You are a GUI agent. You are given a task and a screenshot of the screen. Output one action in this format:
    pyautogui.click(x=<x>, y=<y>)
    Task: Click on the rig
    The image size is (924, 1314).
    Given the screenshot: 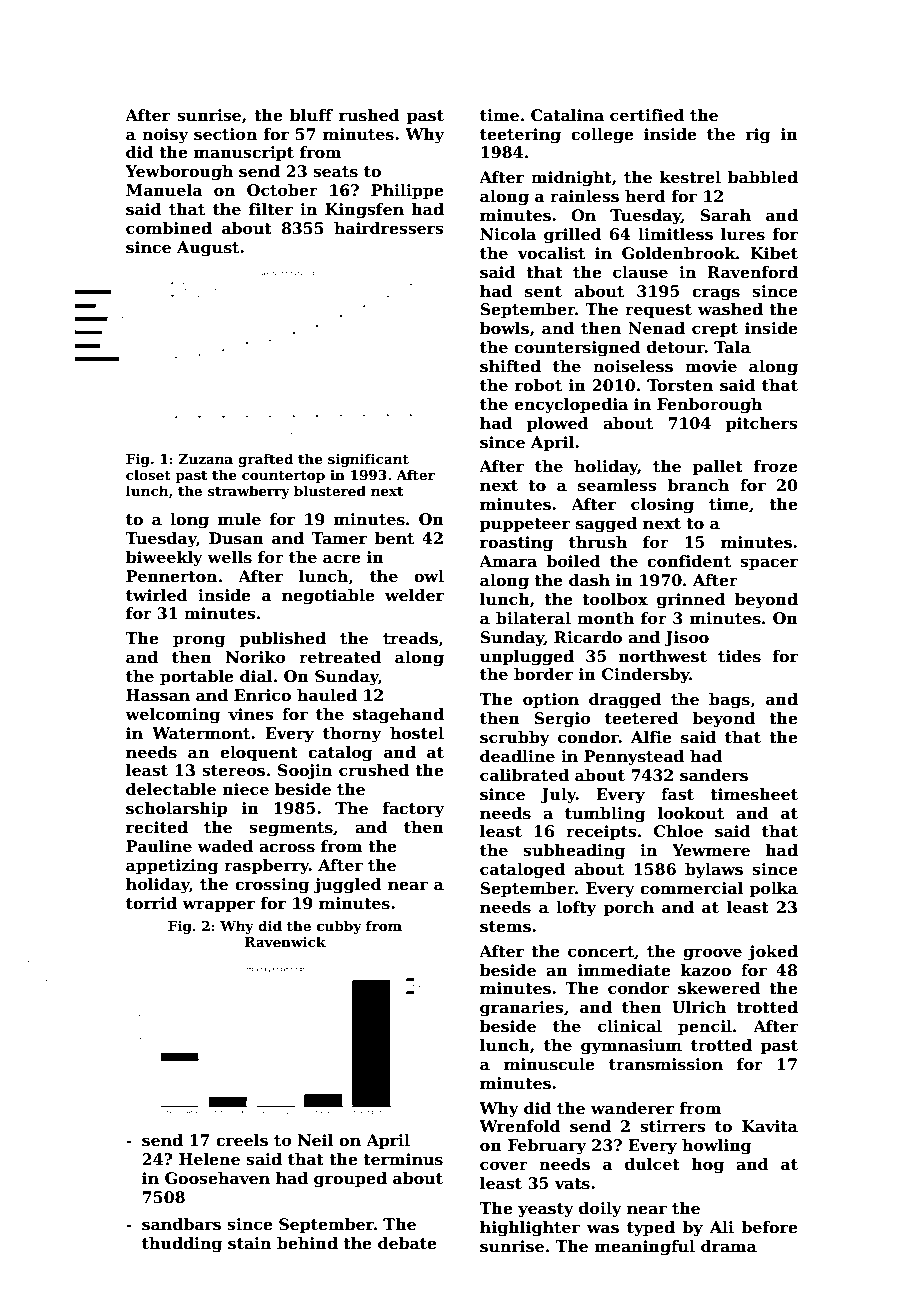 What is the action you would take?
    pyautogui.click(x=758, y=136)
